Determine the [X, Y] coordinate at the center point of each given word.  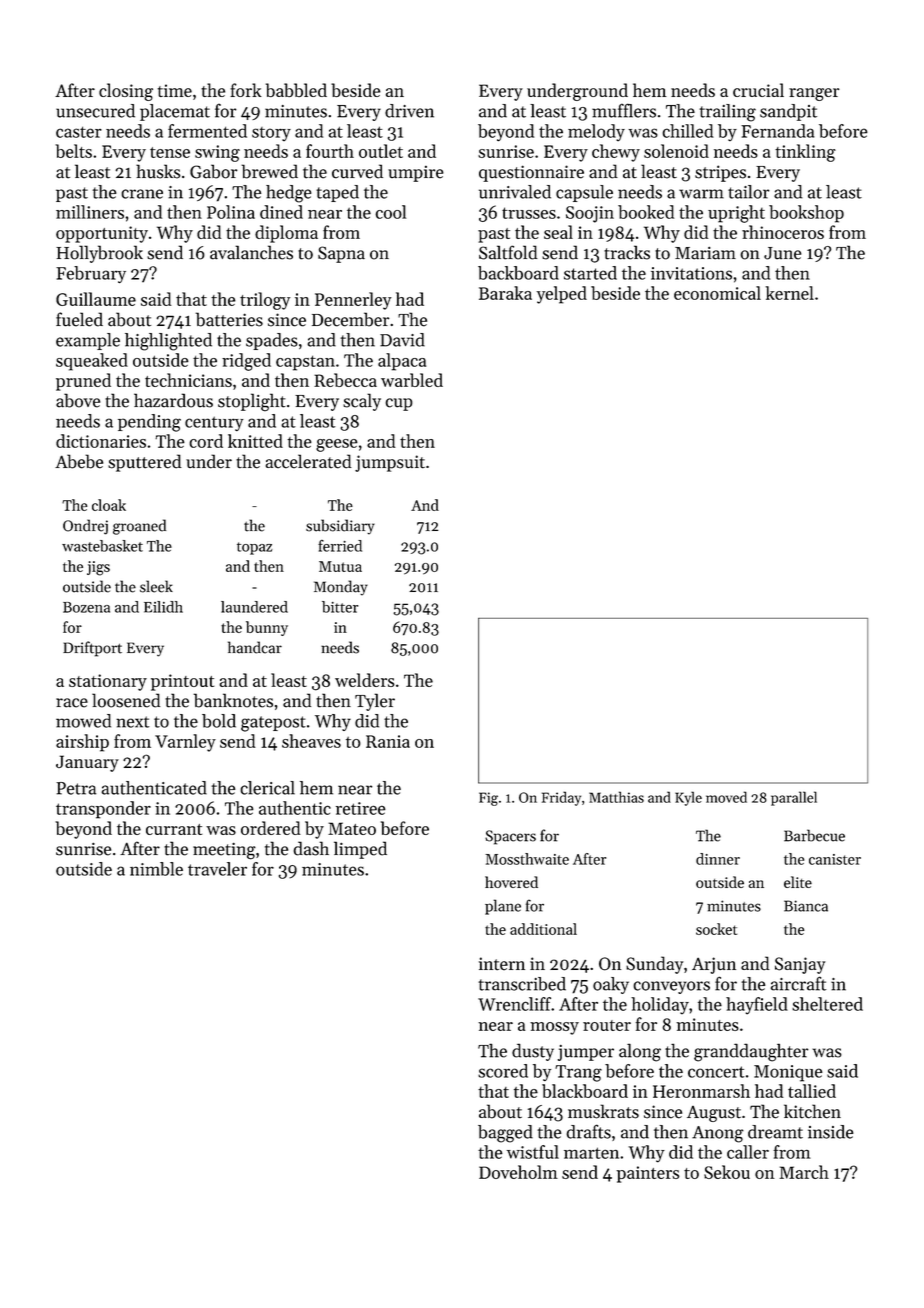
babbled [296, 90]
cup [398, 404]
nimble [156, 869]
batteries [229, 319]
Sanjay [800, 965]
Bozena [86, 607]
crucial [758, 90]
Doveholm [518, 1172]
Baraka [505, 293]
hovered [511, 882]
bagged [505, 1134]
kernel [790, 293]
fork [246, 90]
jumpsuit [390, 463]
